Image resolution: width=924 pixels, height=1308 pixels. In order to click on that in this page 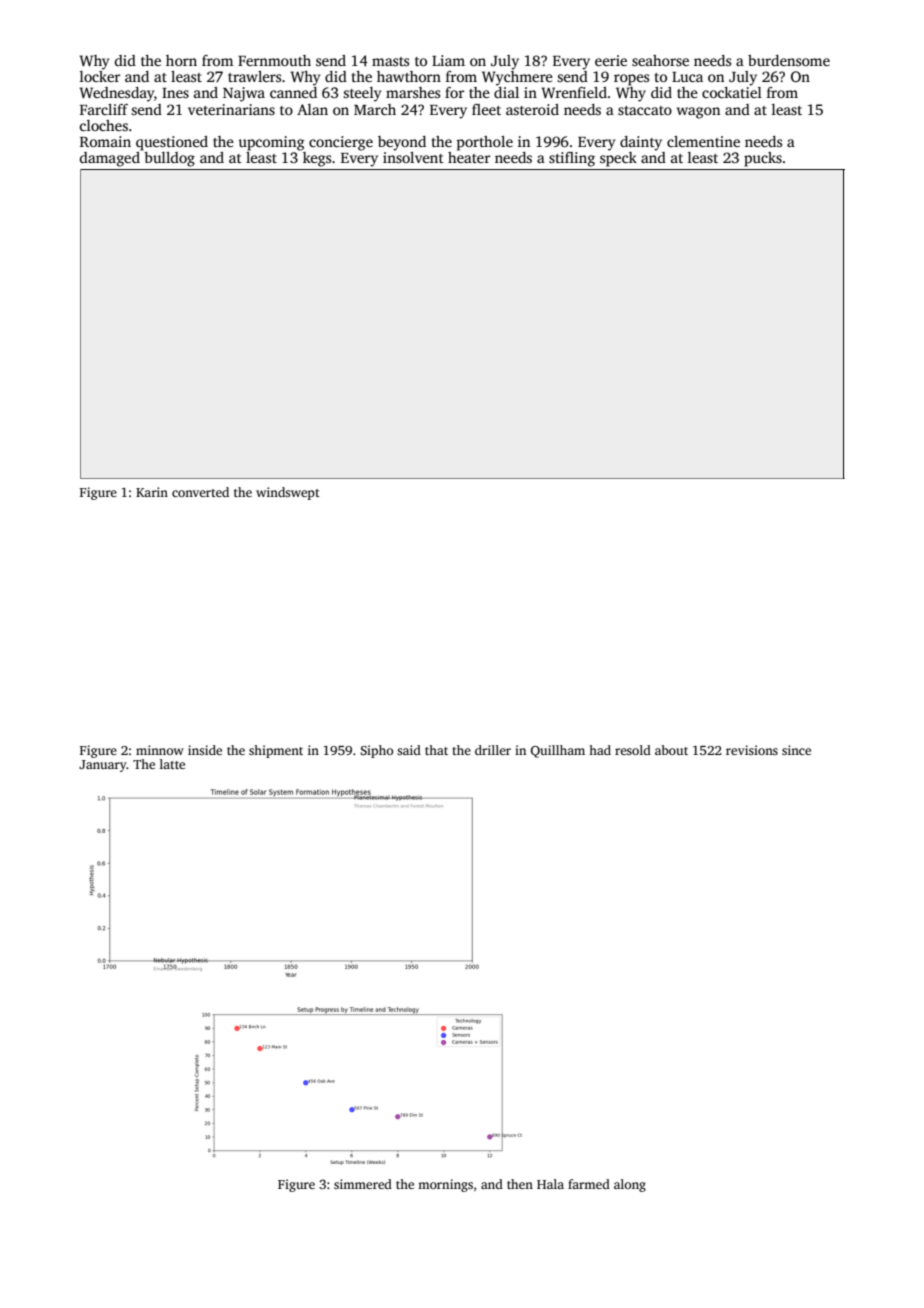, I will do `click(436, 750)`.
